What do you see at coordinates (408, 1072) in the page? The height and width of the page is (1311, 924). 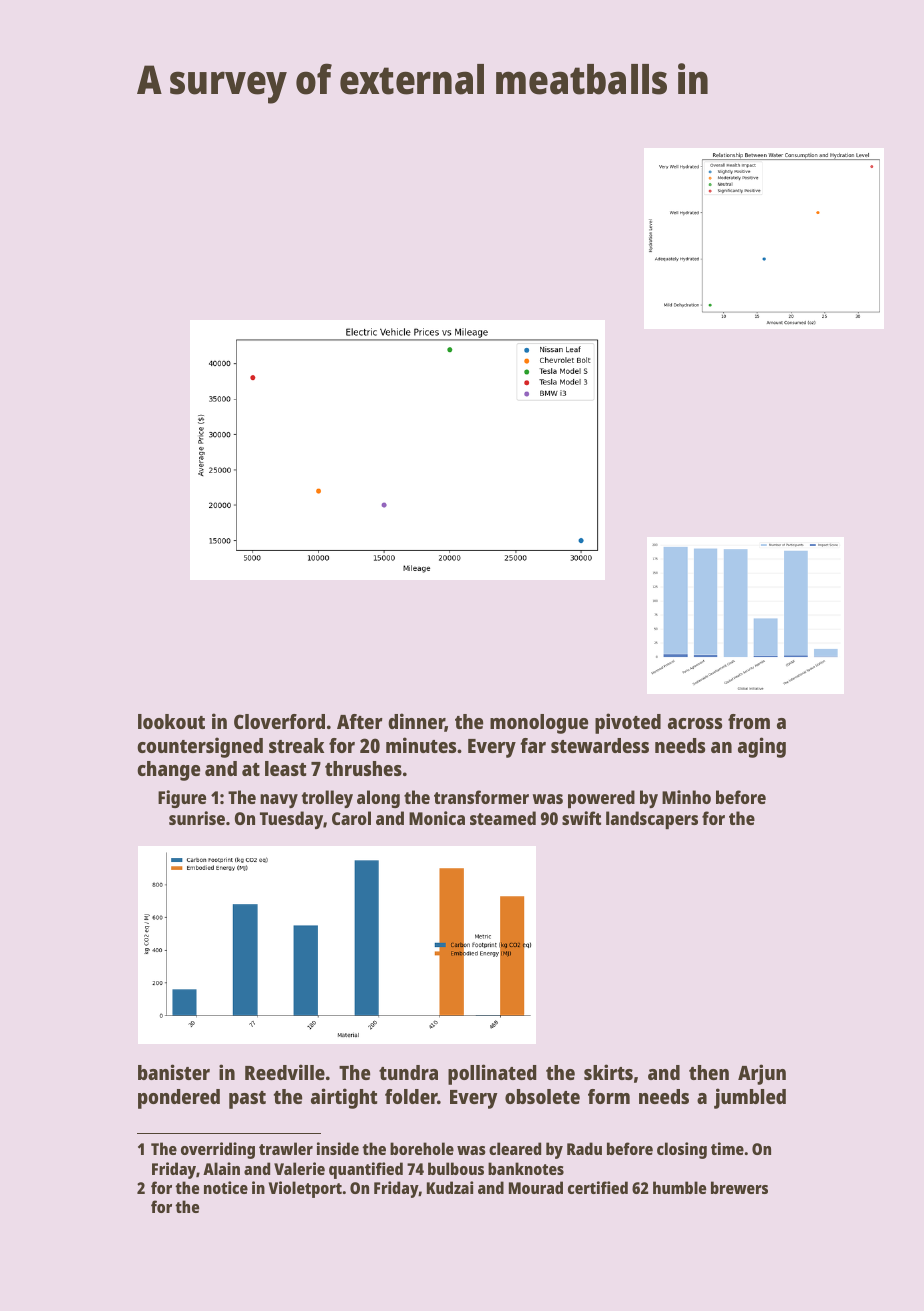 I see `tundra` at bounding box center [408, 1072].
